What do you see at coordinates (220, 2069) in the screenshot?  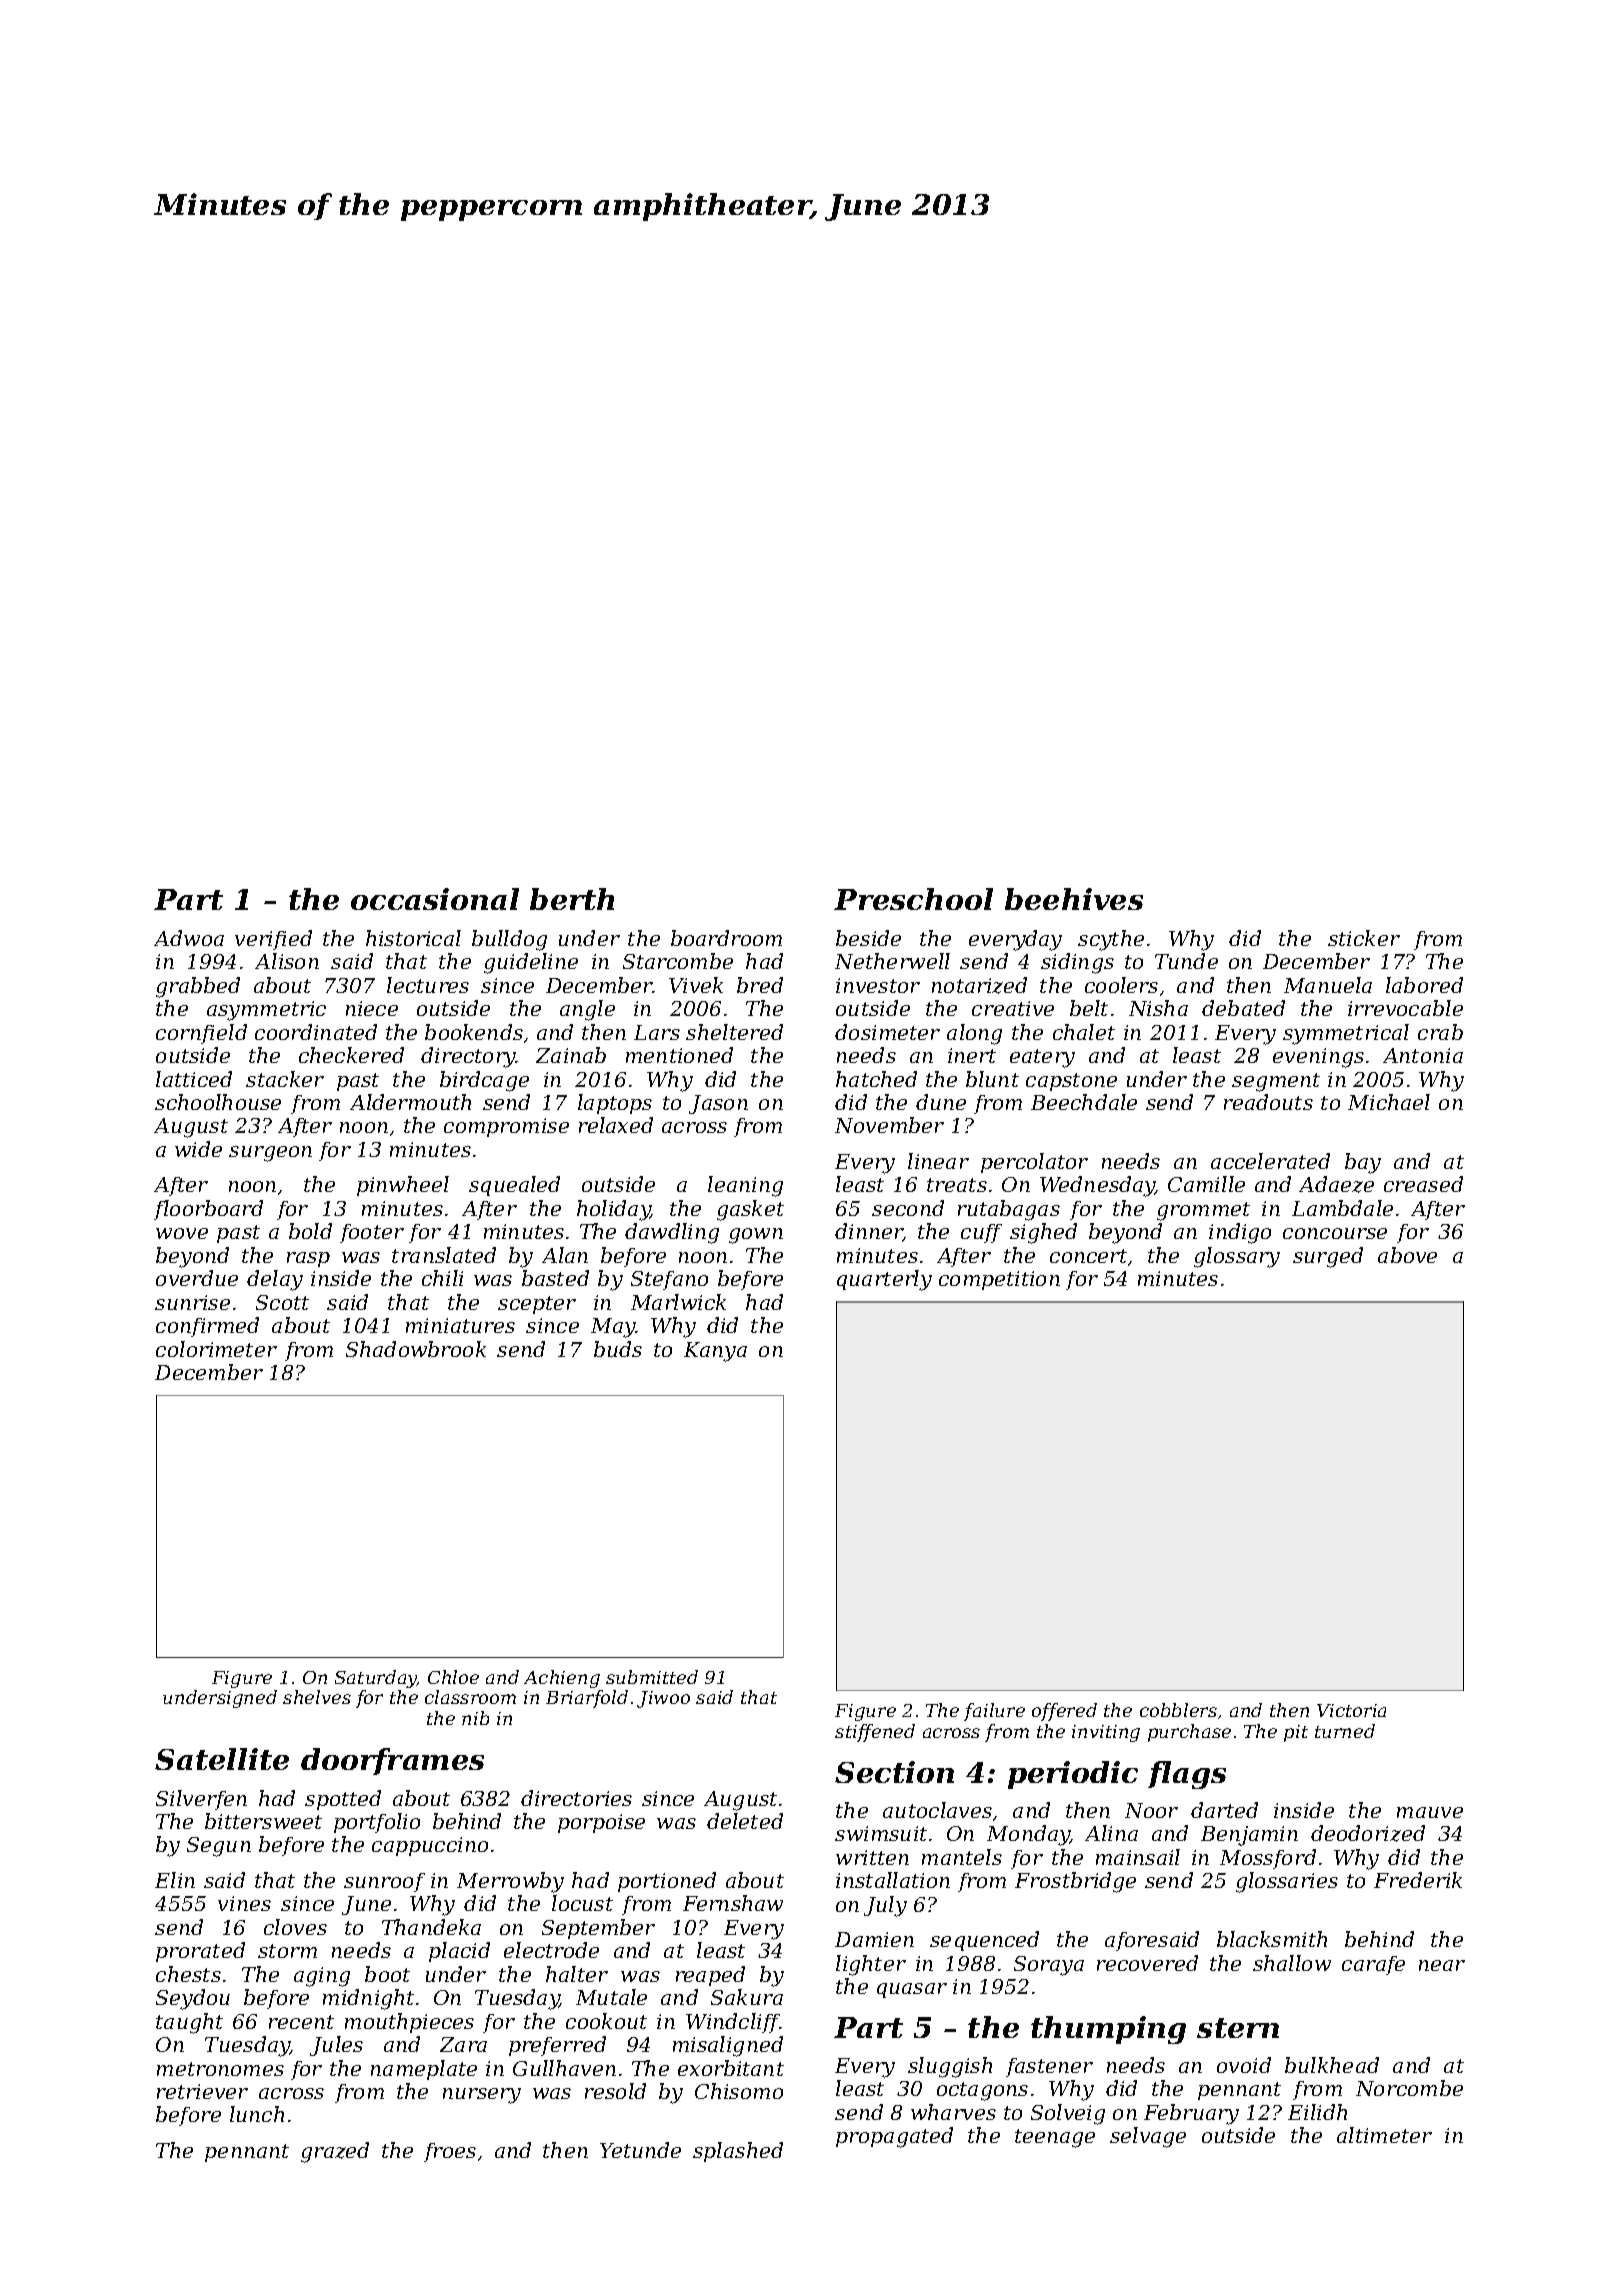 I see `metronomes` at bounding box center [220, 2069].
